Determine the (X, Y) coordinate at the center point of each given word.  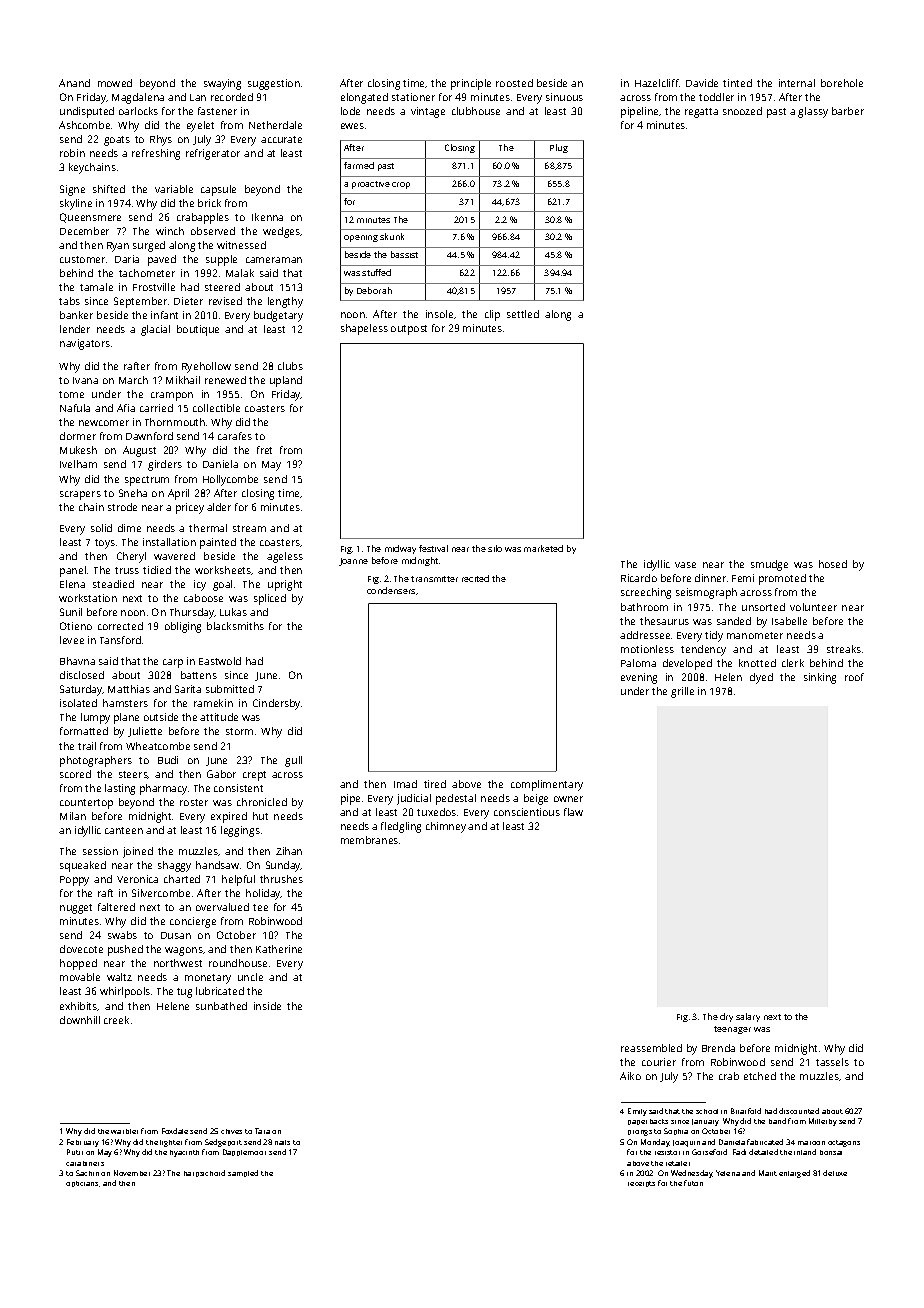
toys (105, 544)
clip (492, 315)
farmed (359, 165)
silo (495, 548)
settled (523, 314)
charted (182, 879)
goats (117, 141)
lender (75, 329)
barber (848, 111)
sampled (243, 1173)
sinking (820, 678)
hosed (833, 564)
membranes (369, 840)
